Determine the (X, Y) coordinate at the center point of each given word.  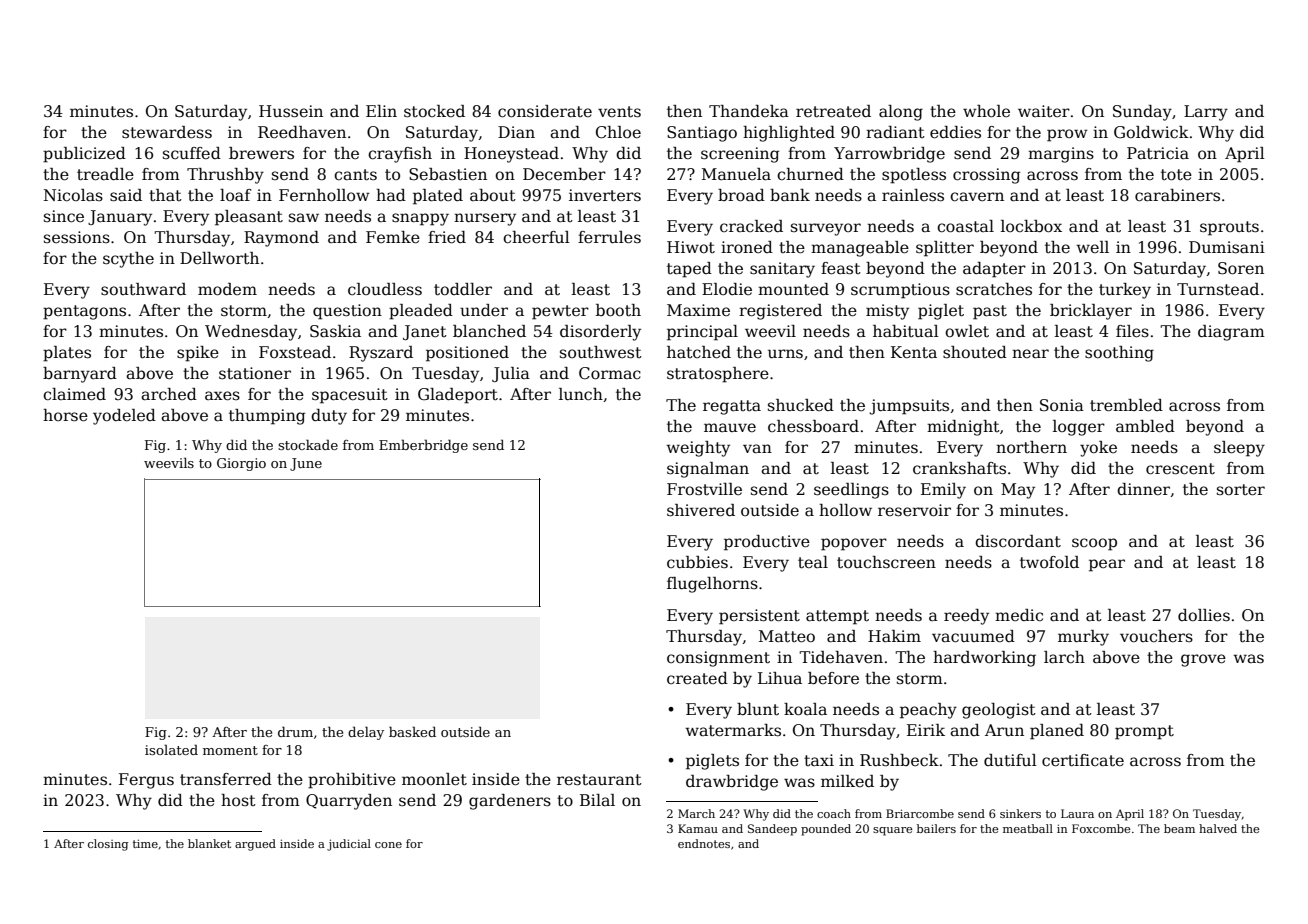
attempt (837, 617)
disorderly (600, 333)
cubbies (697, 562)
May (1018, 491)
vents (619, 112)
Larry (1206, 113)
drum (295, 731)
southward (143, 289)
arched (169, 394)
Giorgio (241, 464)
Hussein (291, 111)
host (238, 800)
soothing (1119, 354)
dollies (1204, 615)
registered (780, 312)
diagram (1231, 333)
